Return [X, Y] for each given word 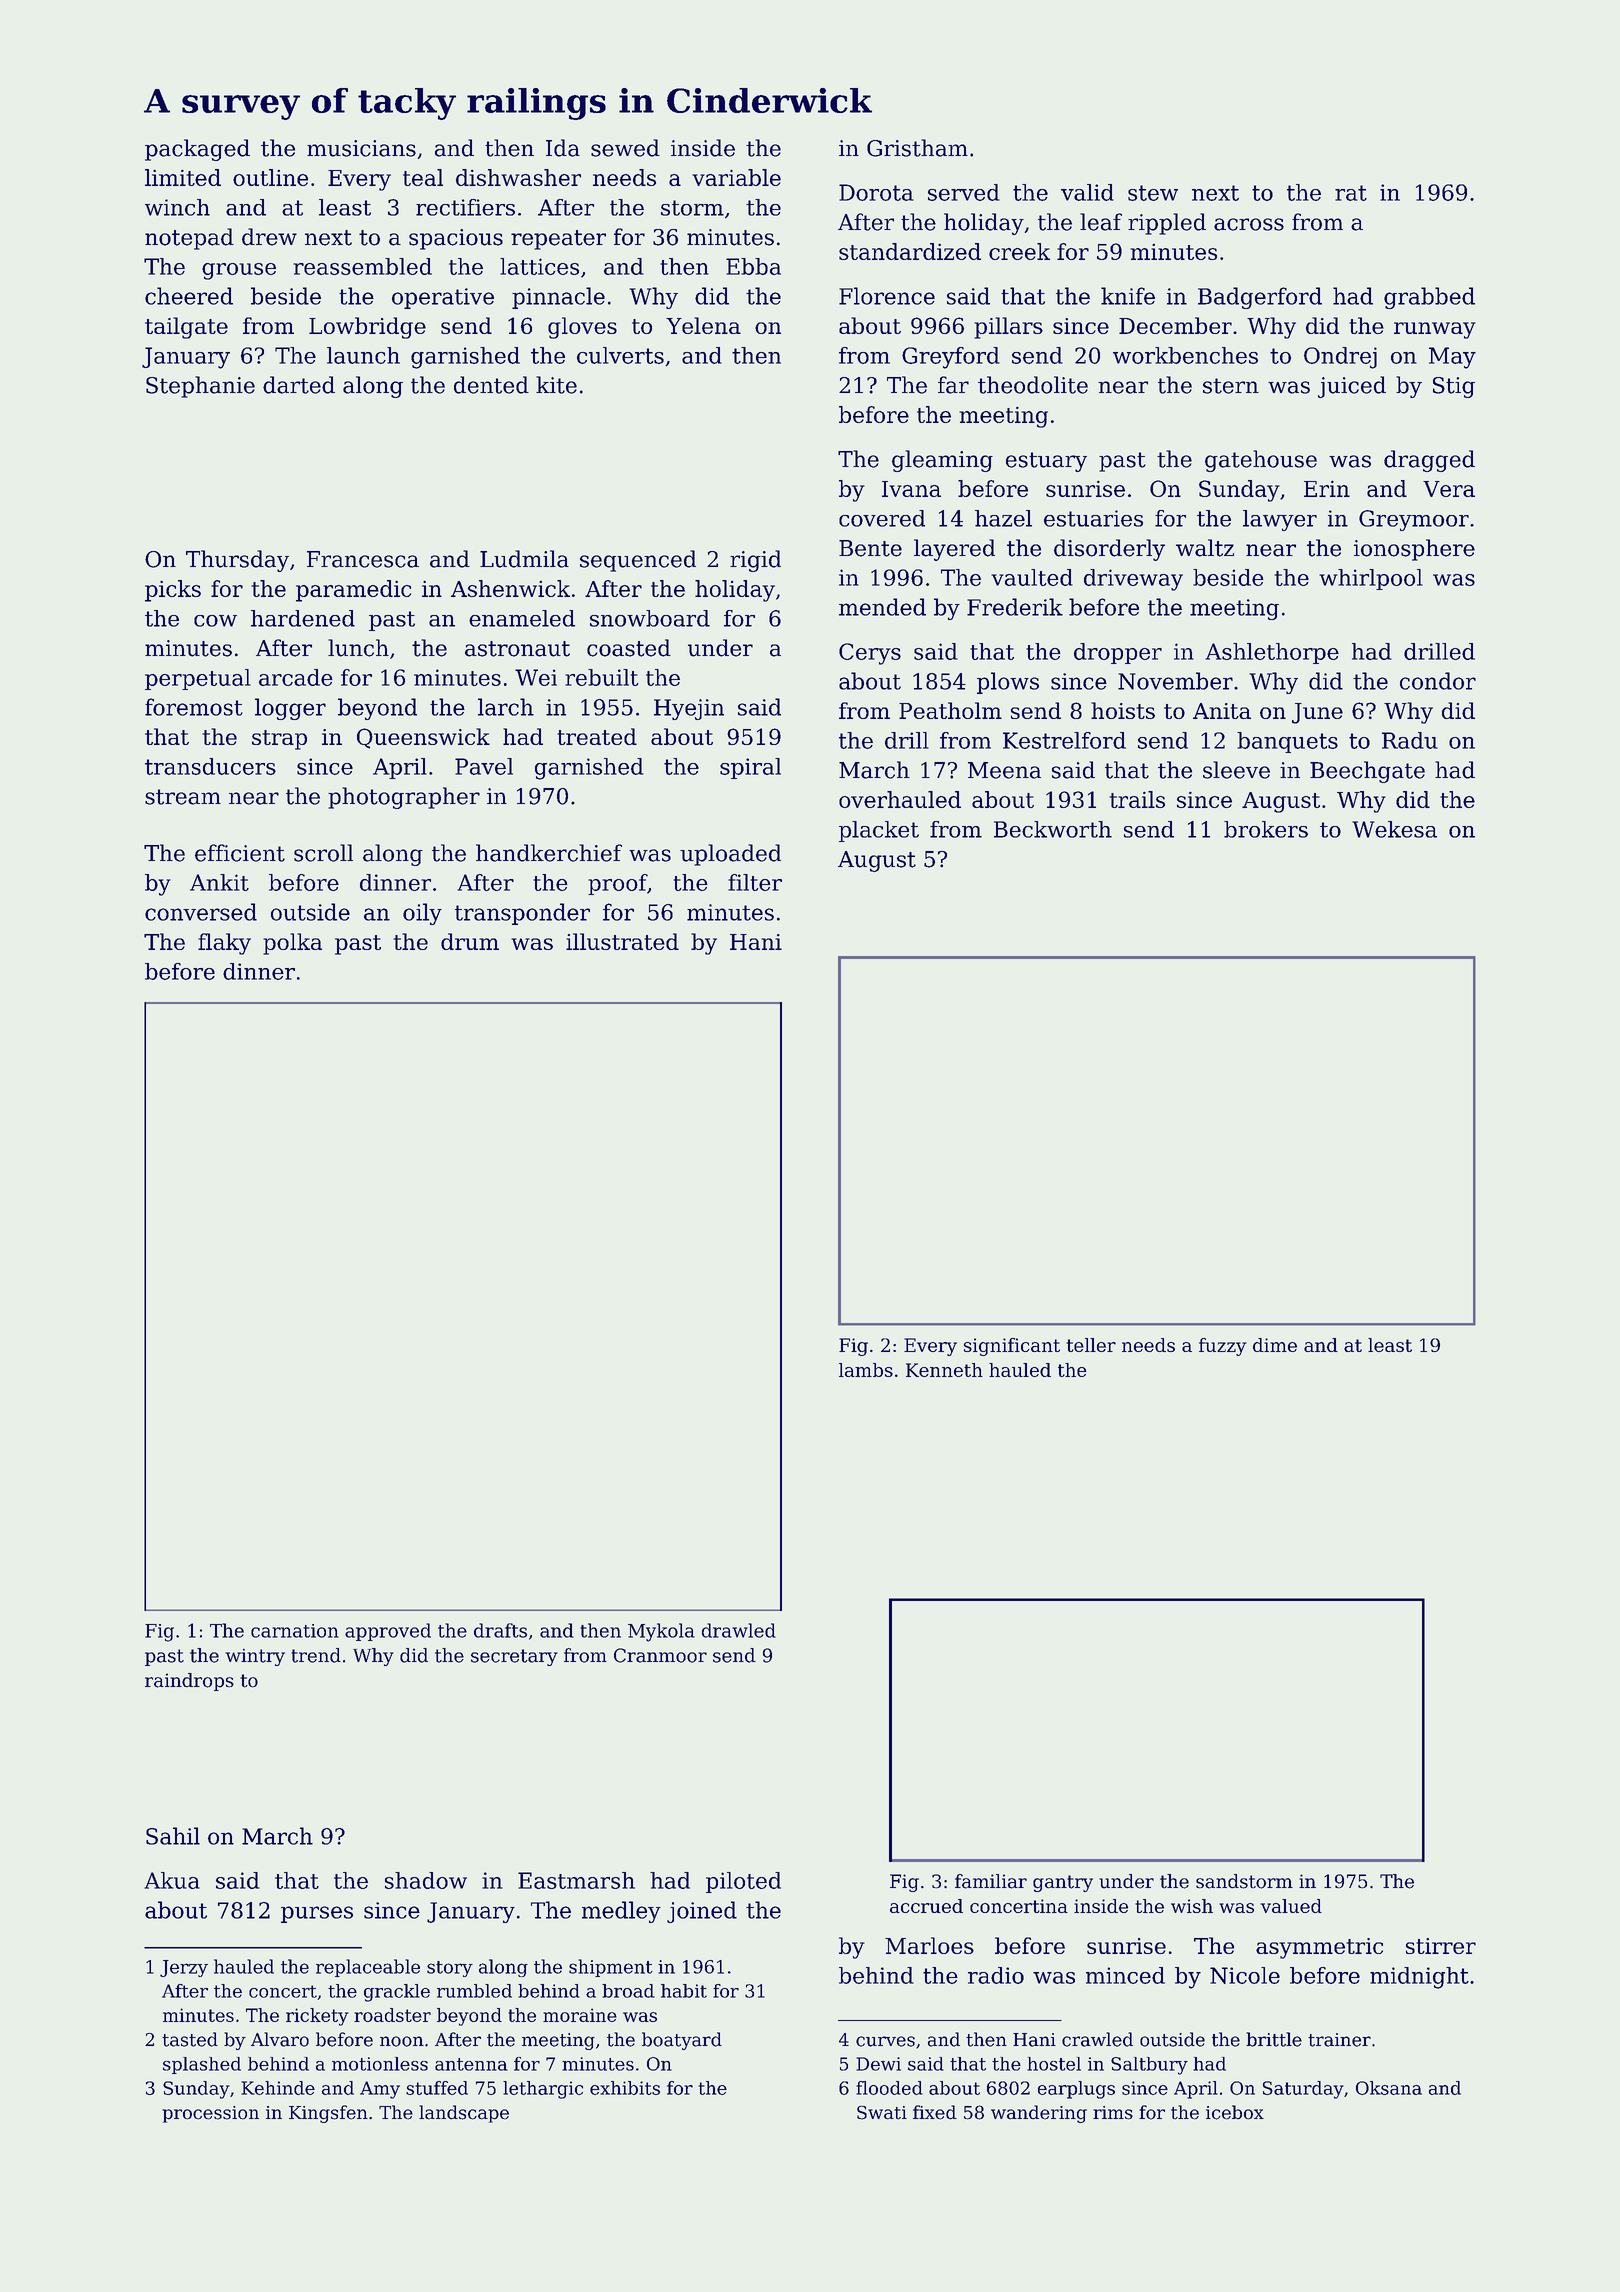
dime [1275, 1345]
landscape [464, 2114]
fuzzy [1223, 1347]
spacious [456, 239]
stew [1153, 193]
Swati [882, 2112]
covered [882, 518]
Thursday [237, 561]
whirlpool [1371, 579]
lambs [866, 1370]
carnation [295, 1631]
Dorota [876, 192]
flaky [224, 944]
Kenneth [944, 1370]
